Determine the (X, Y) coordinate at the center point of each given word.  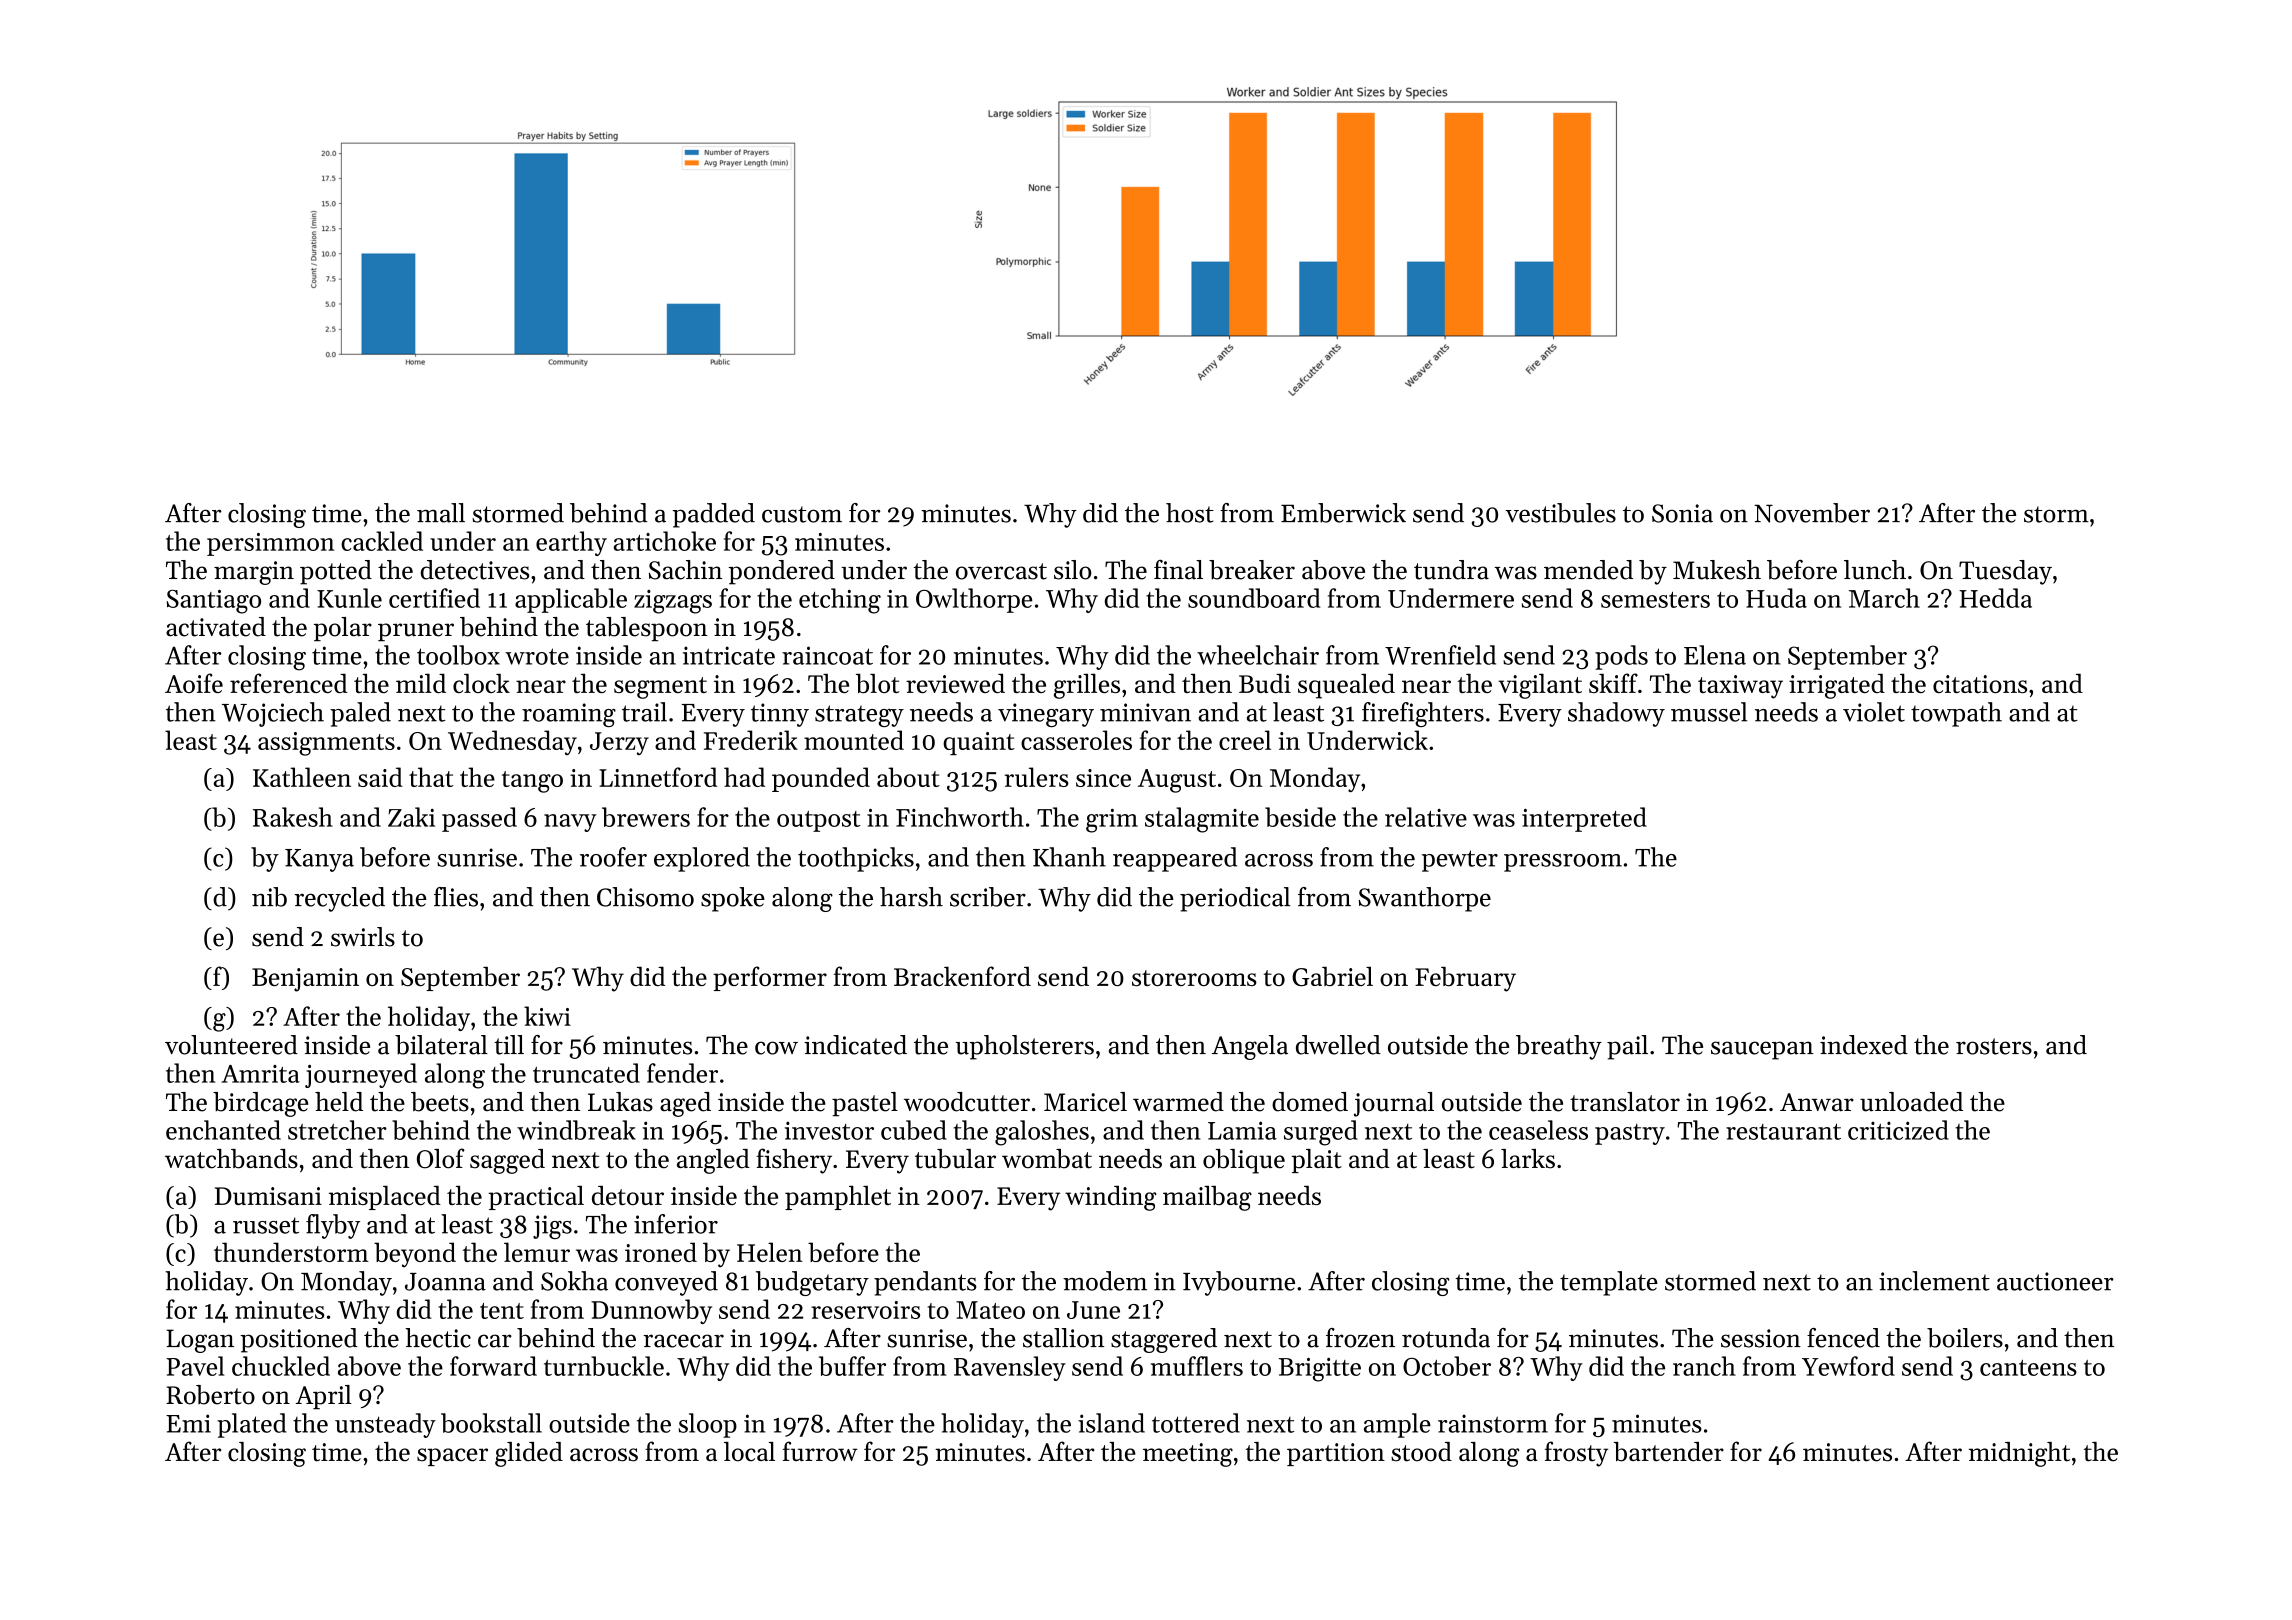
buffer (852, 1366)
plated (252, 1425)
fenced (1843, 1338)
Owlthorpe (974, 600)
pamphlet (838, 1197)
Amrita (261, 1074)
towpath (1956, 714)
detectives (475, 570)
